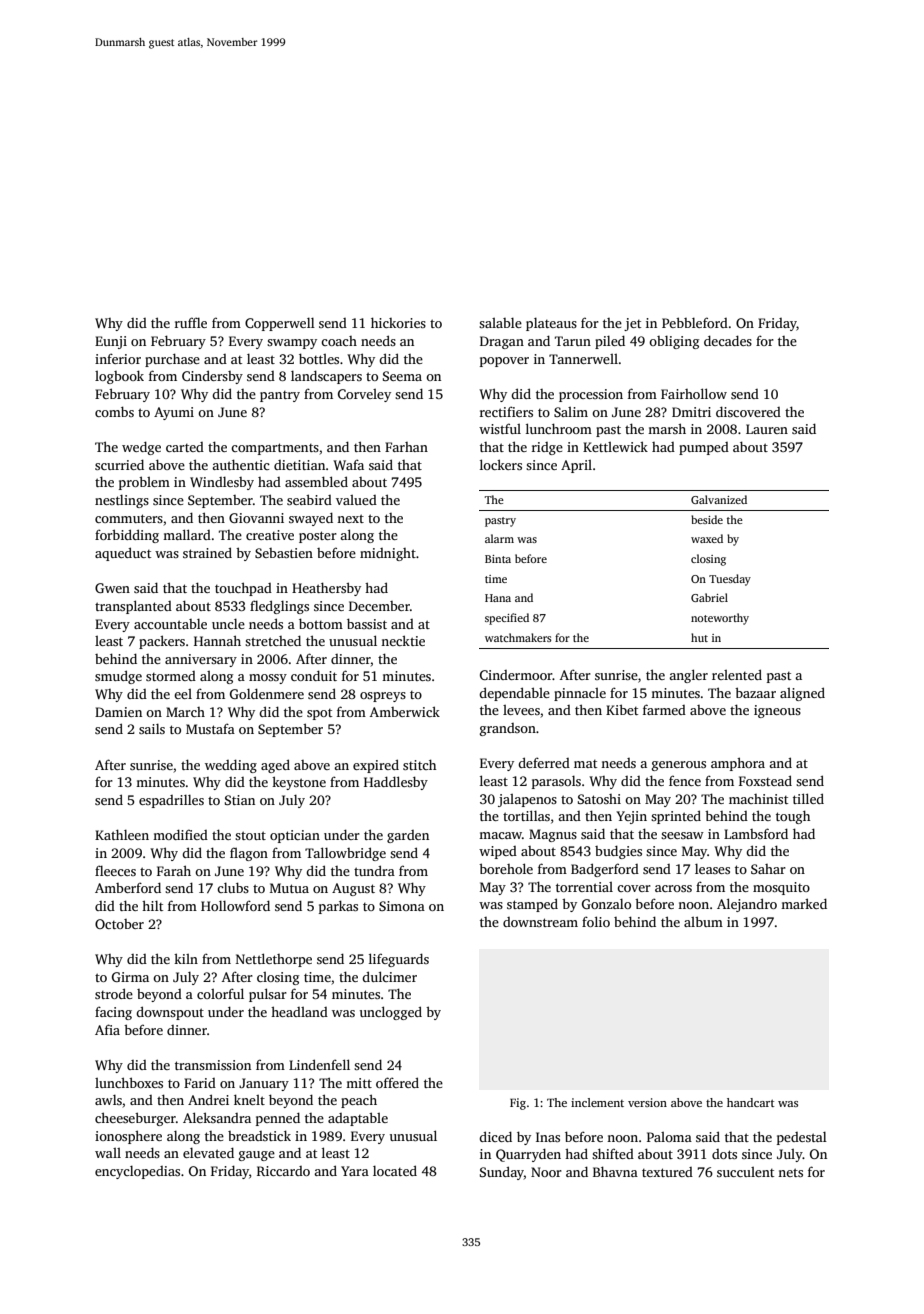 The image size is (924, 1314). Describe the element at coordinates (688, 676) in the screenshot. I see `angler` at that location.
